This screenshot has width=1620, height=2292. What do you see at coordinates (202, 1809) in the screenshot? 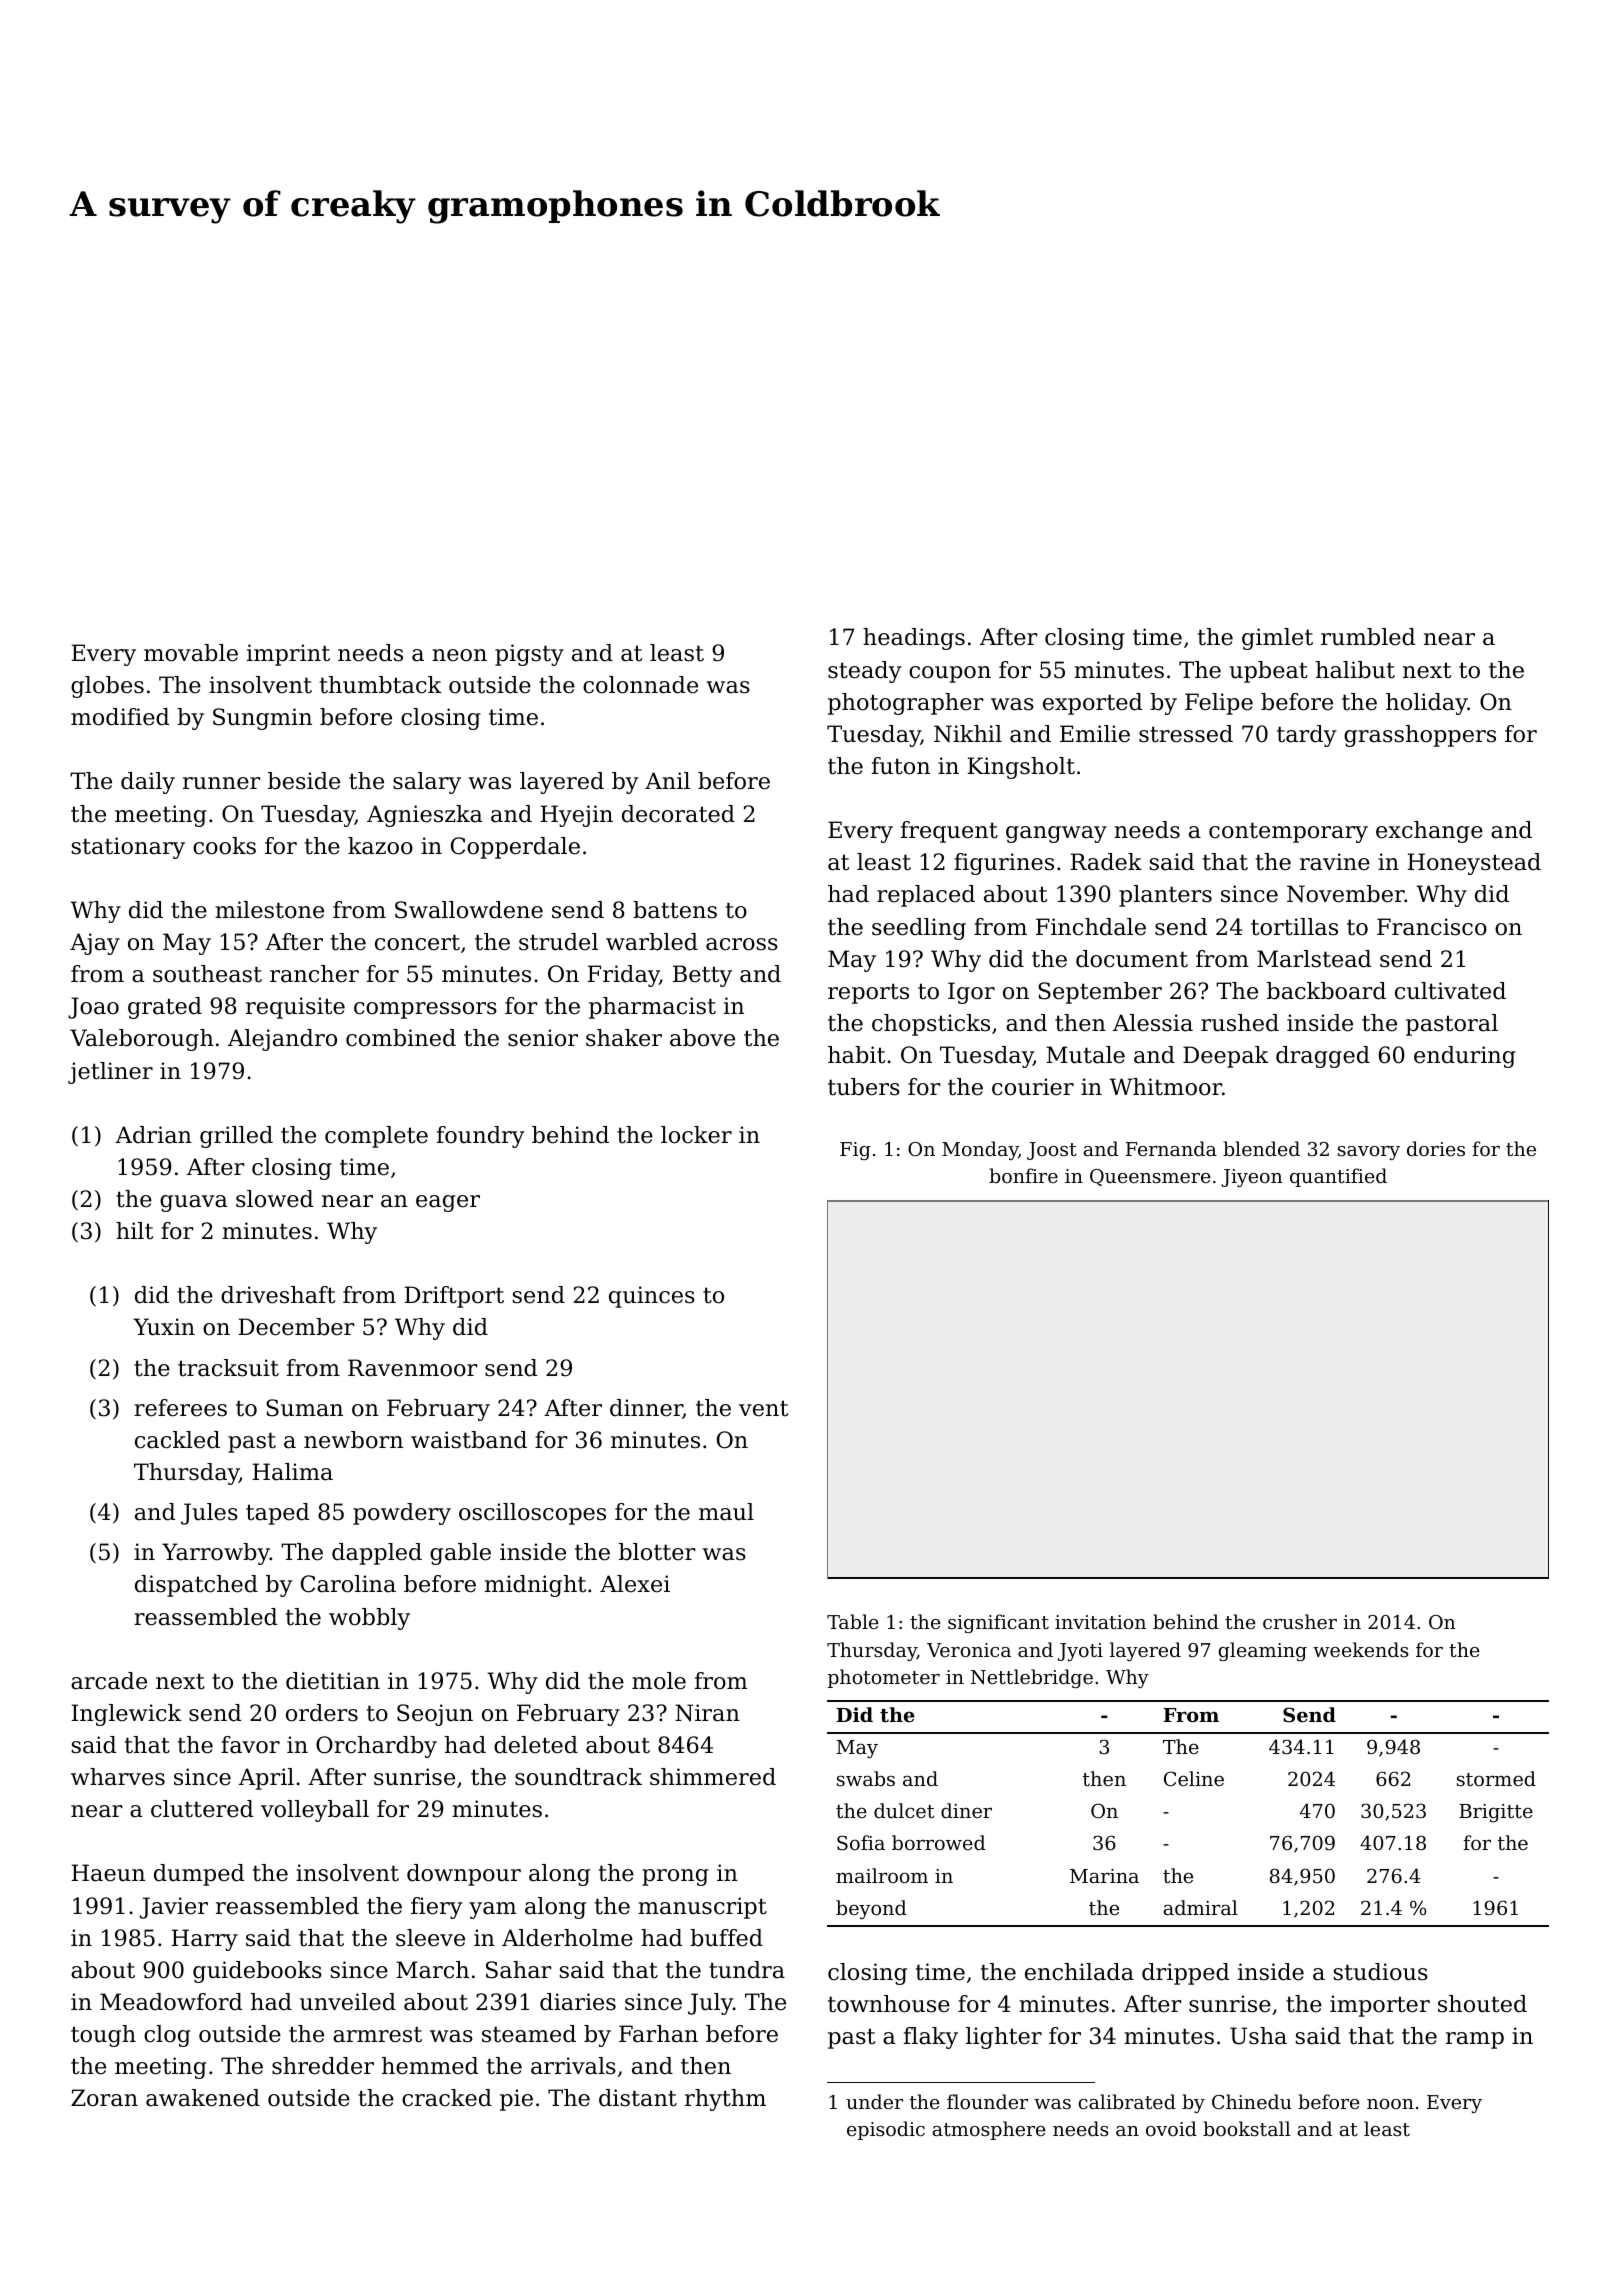
I see `cluttered` at bounding box center [202, 1809].
